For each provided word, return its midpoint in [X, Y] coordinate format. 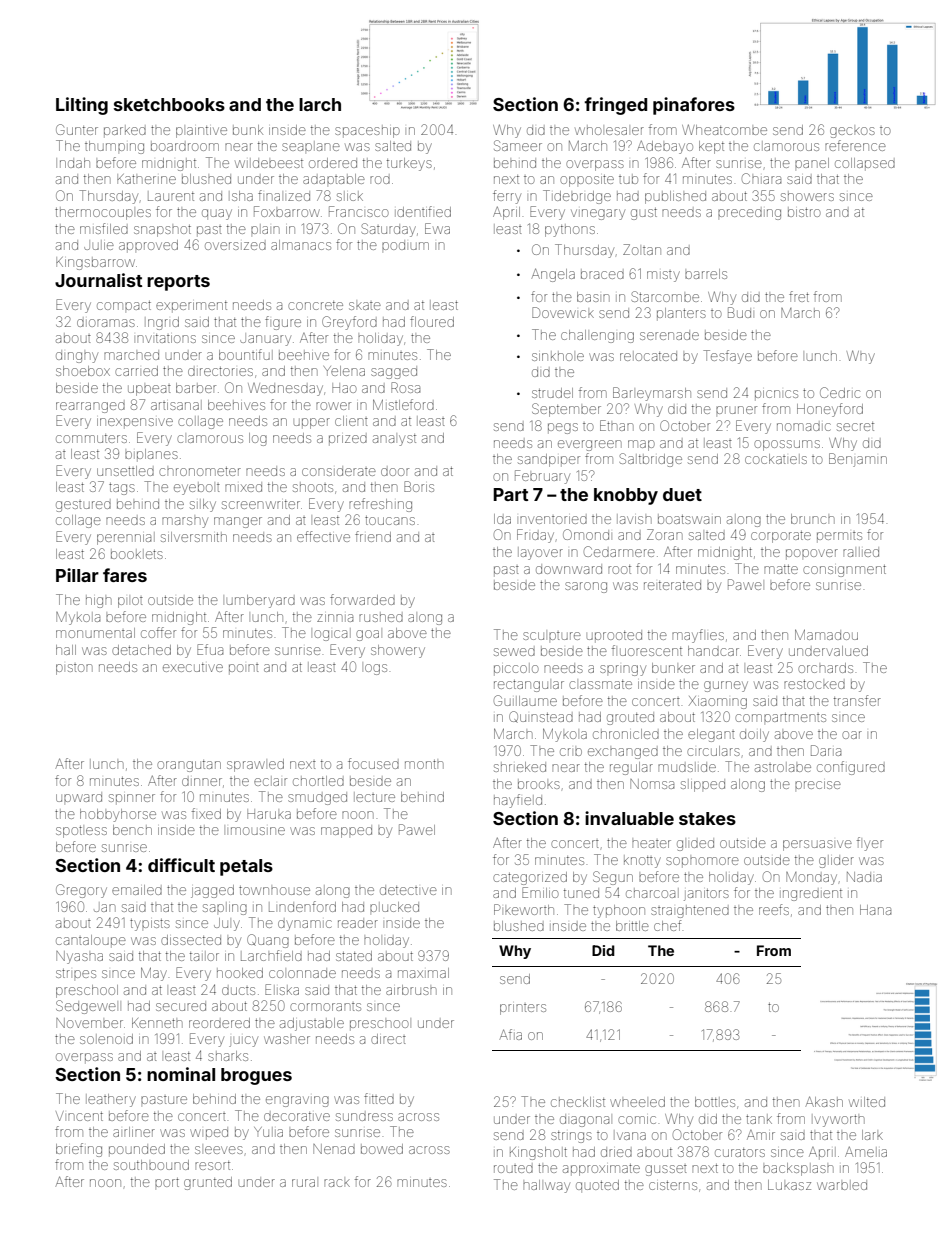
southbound [151, 1165]
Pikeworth [524, 909]
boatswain [689, 519]
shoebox [83, 371]
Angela [553, 275]
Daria [826, 750]
